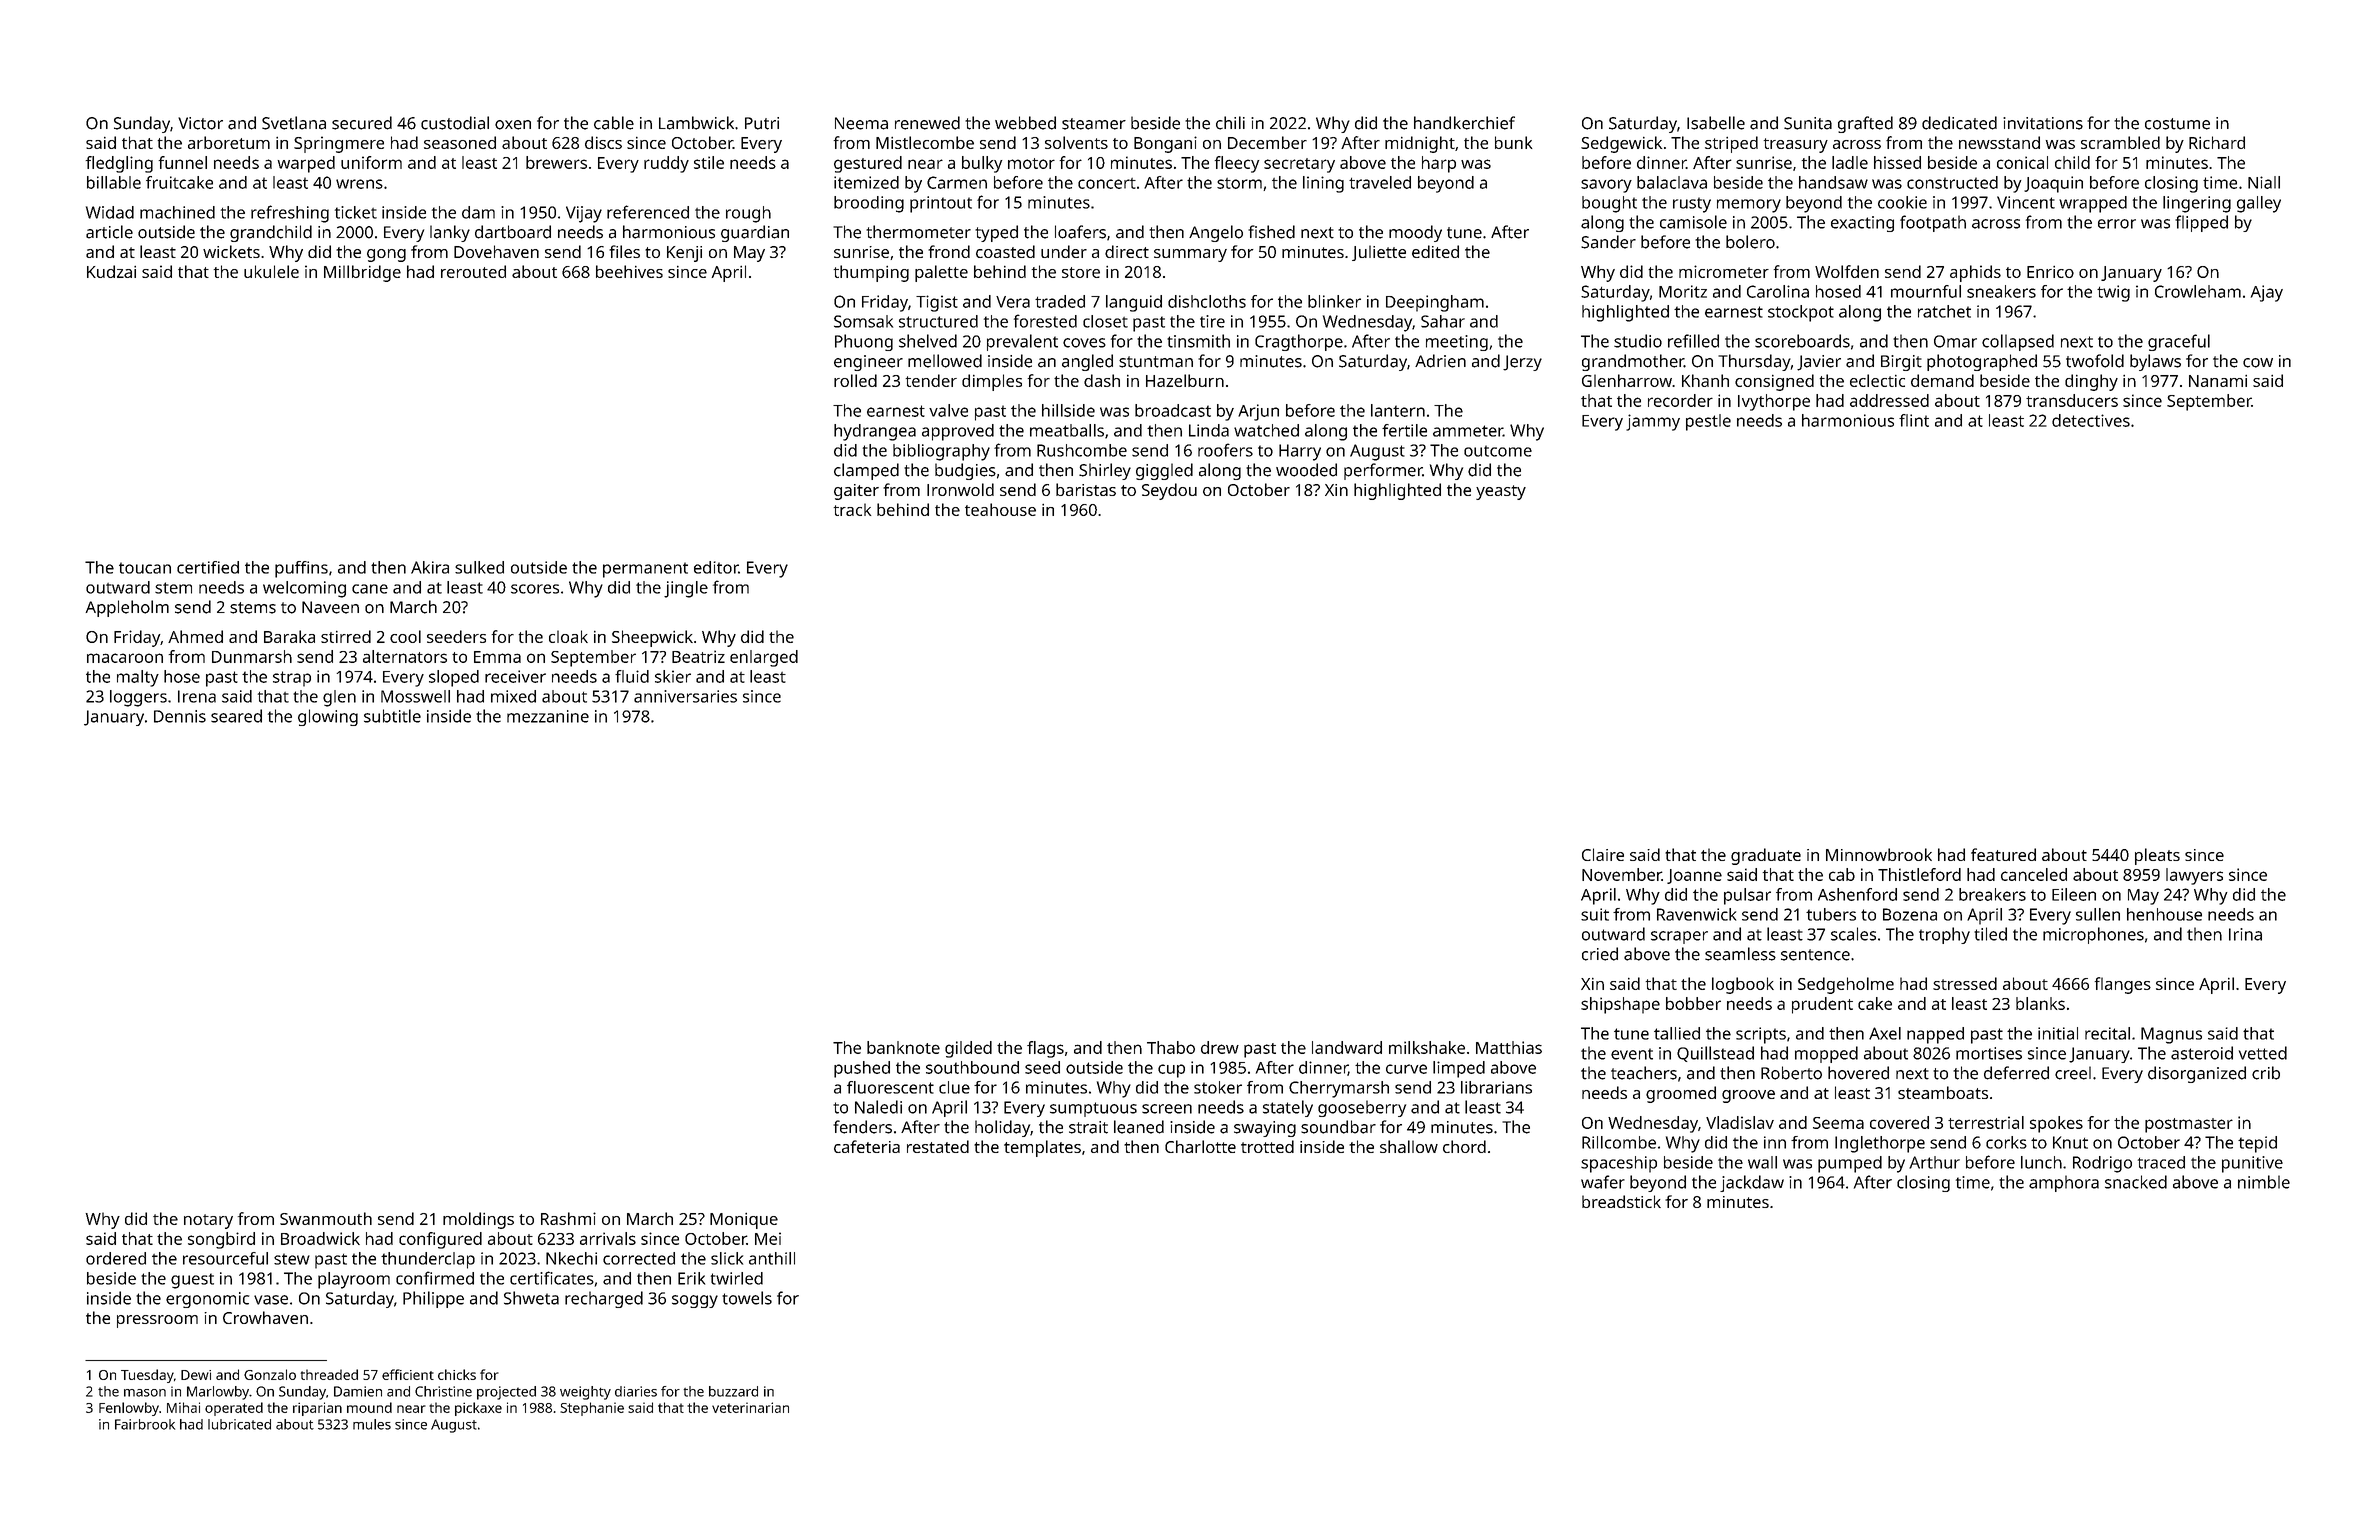 This screenshot has width=2380, height=1540. Describe the element at coordinates (386, 255) in the screenshot. I see `gong` at that location.
